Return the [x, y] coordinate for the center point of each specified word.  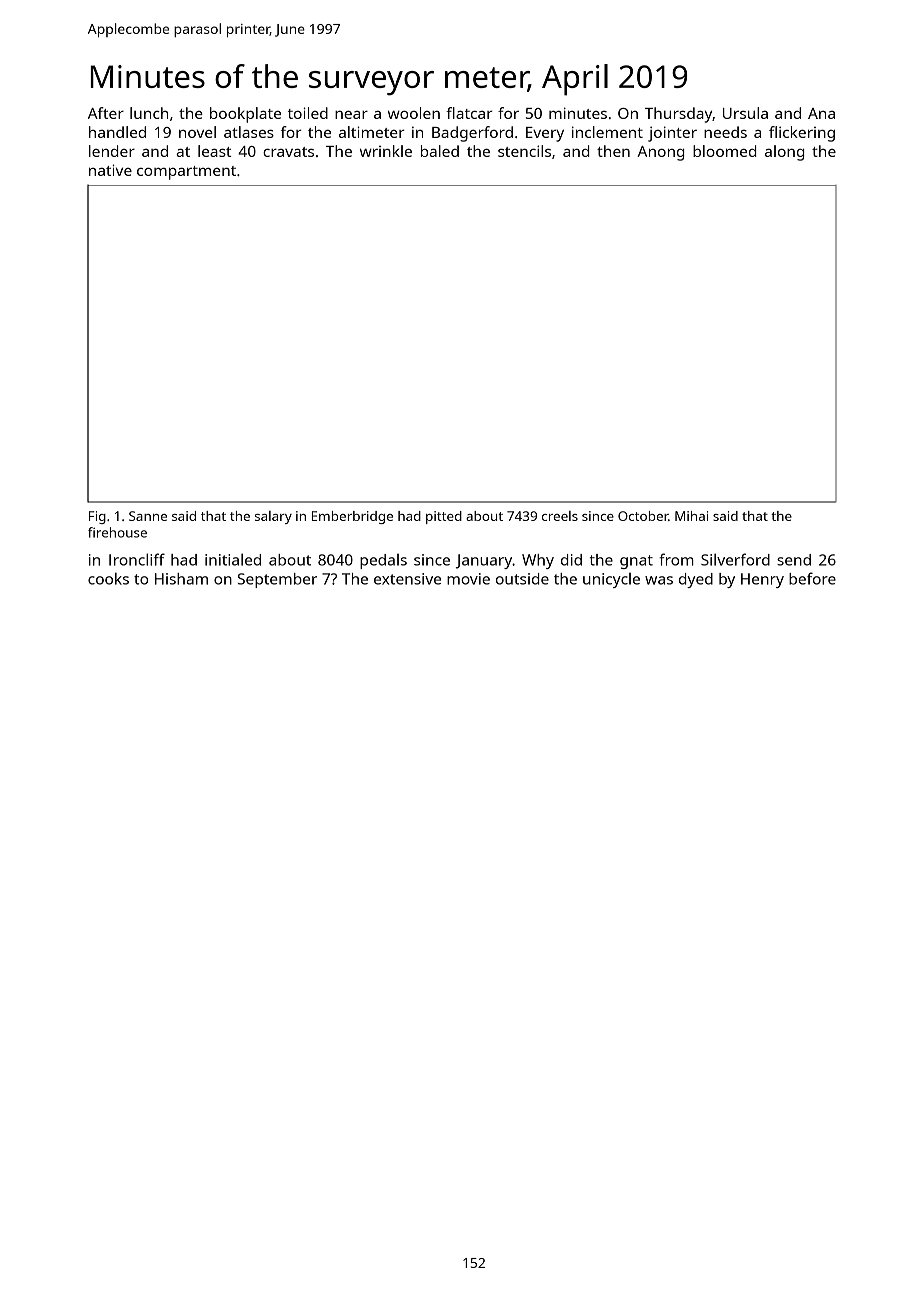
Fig [97, 517]
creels [560, 516]
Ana [821, 113]
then [613, 151]
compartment [186, 173]
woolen [414, 113]
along [784, 153]
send [794, 560]
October [643, 516]
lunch [149, 113]
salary [273, 517]
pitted [444, 517]
